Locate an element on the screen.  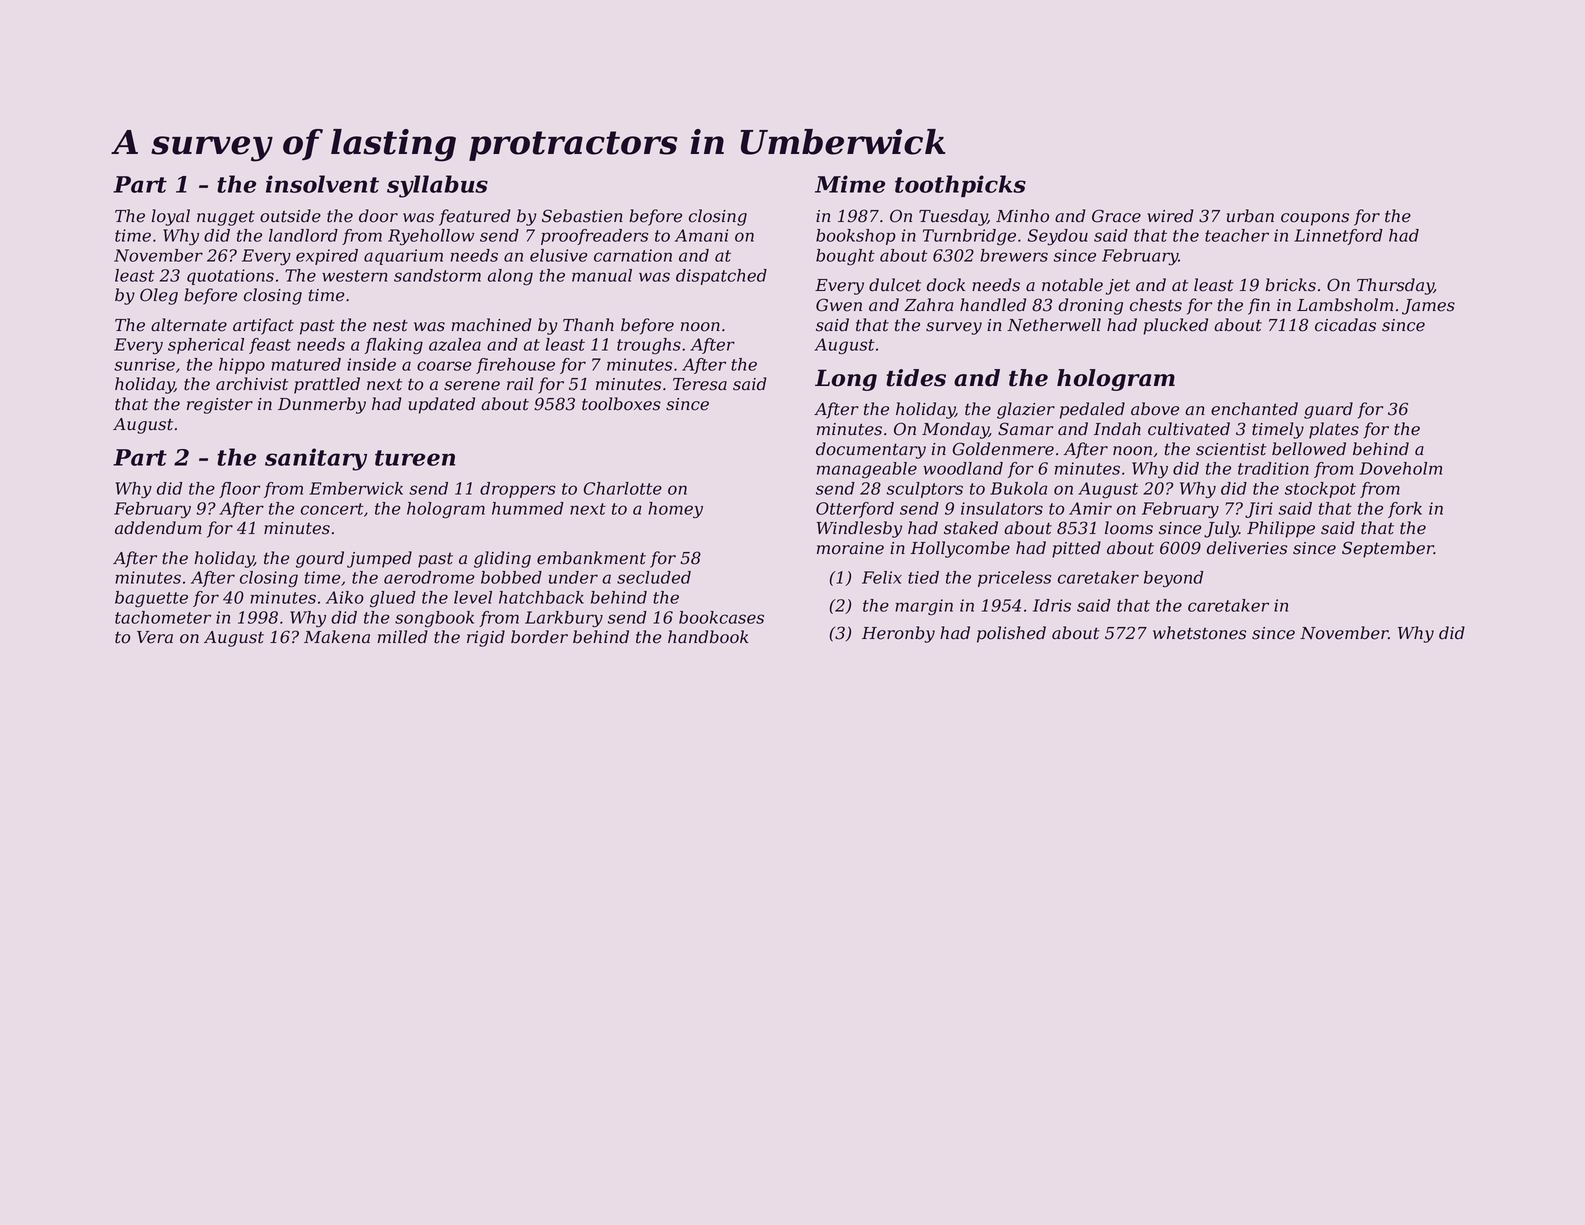
plucked is located at coordinates (1175, 326).
